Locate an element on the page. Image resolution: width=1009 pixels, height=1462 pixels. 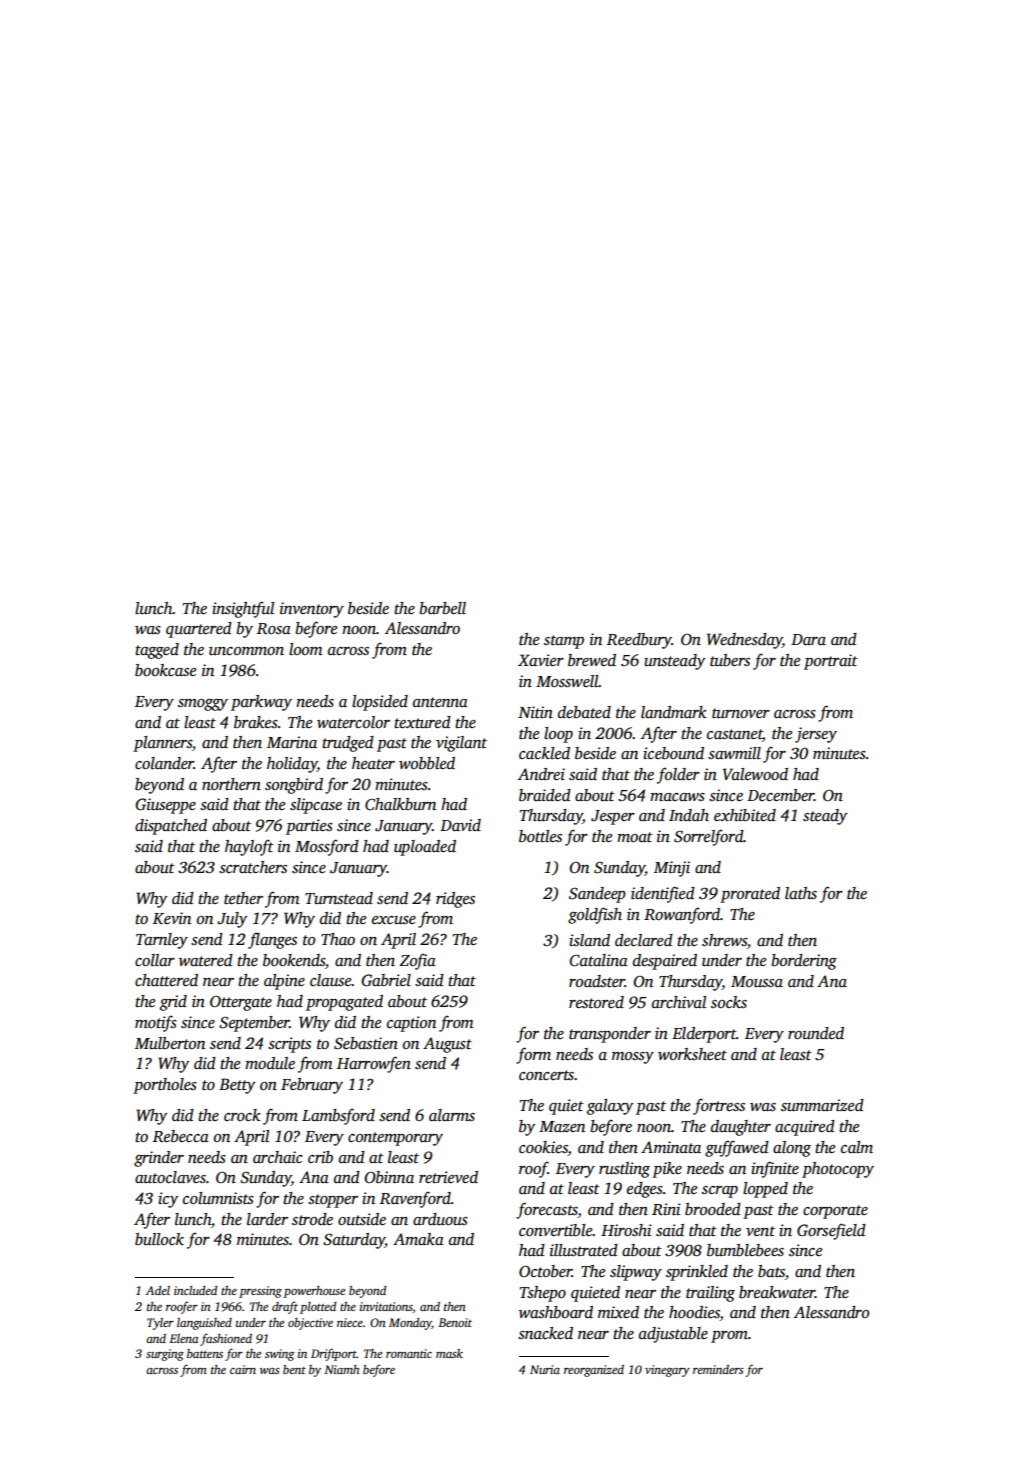
Niamh is located at coordinates (342, 1369).
